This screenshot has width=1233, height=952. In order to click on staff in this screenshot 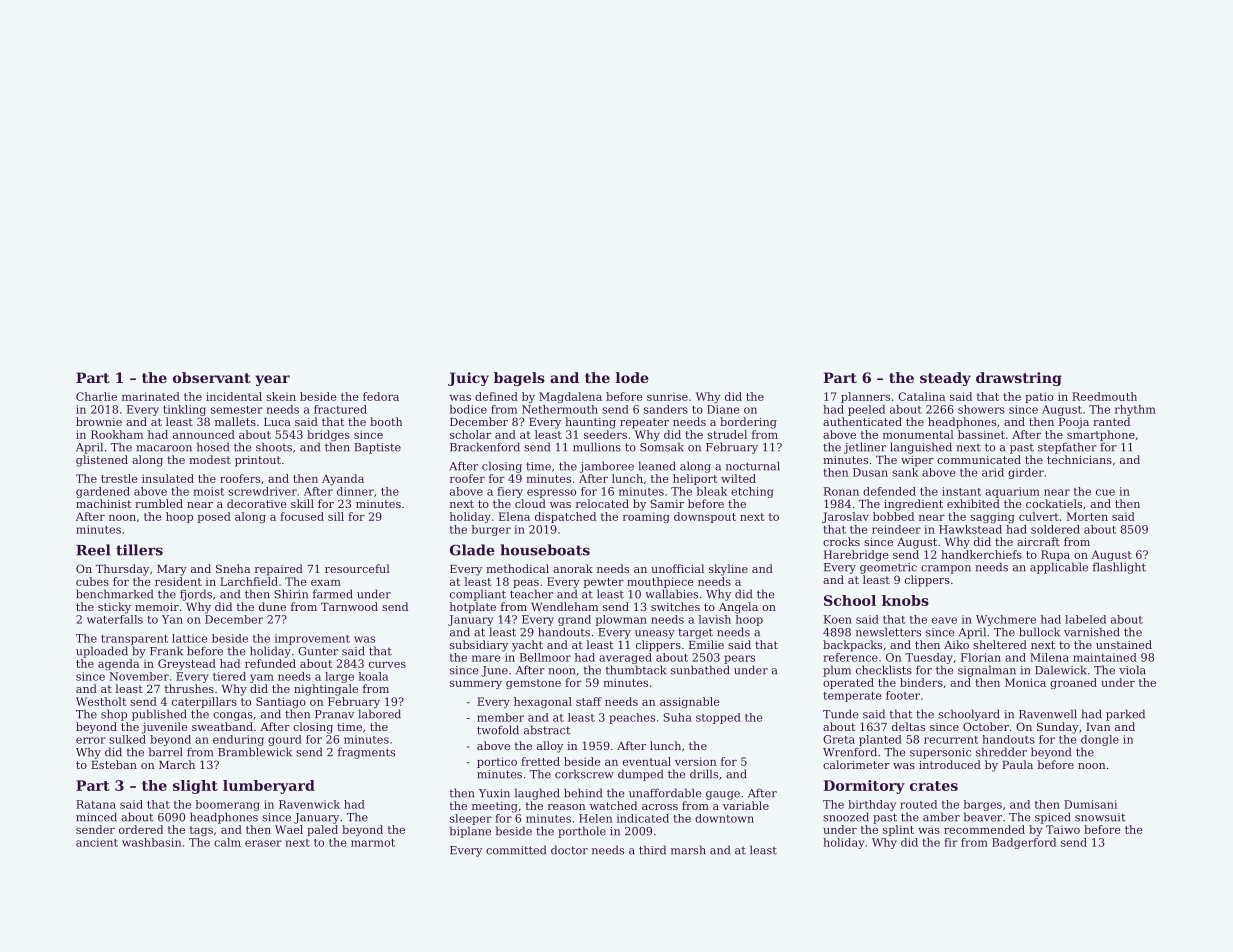, I will do `click(589, 701)`.
